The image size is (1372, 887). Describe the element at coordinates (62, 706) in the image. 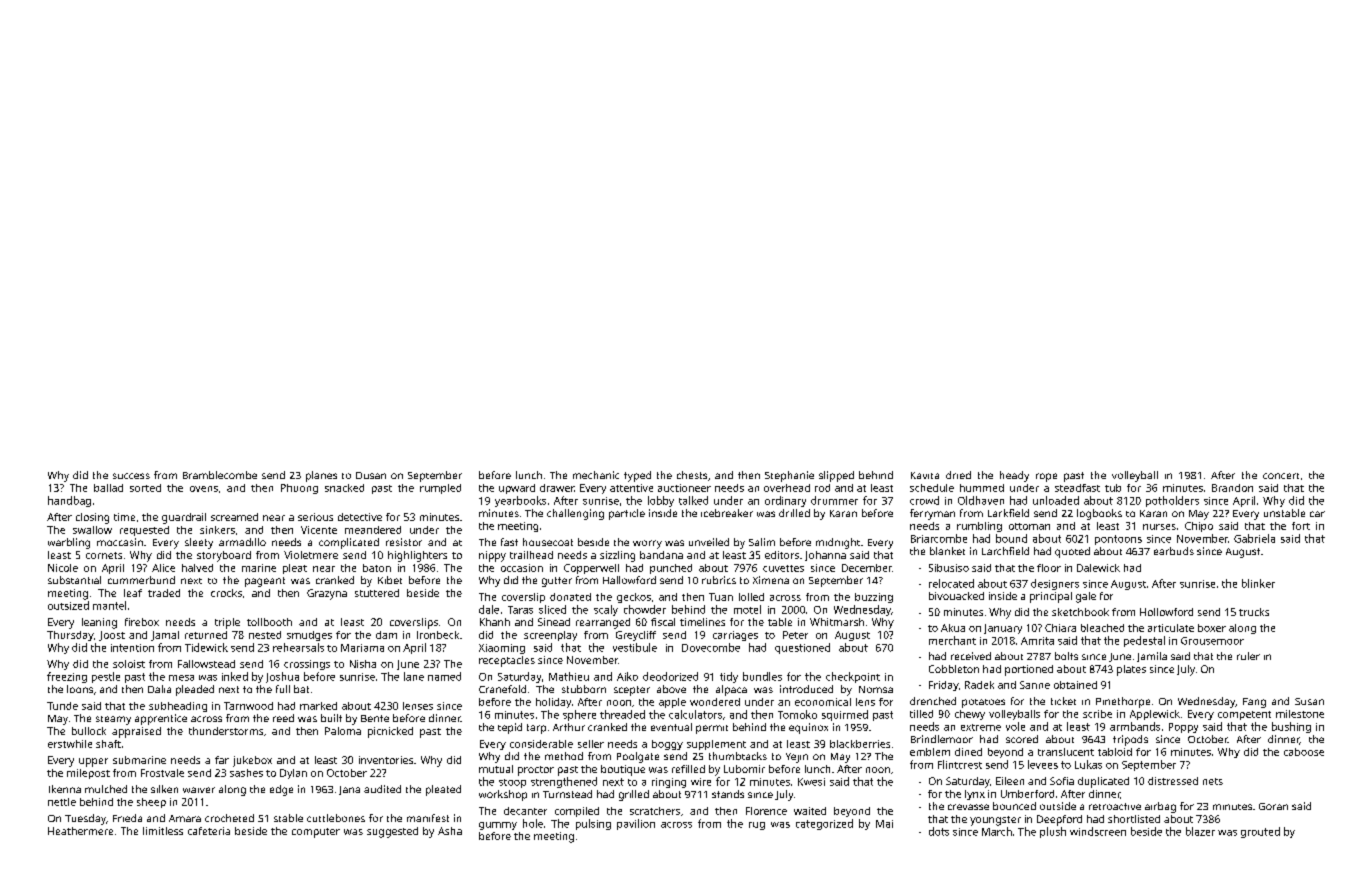

I see `Tunde` at that location.
